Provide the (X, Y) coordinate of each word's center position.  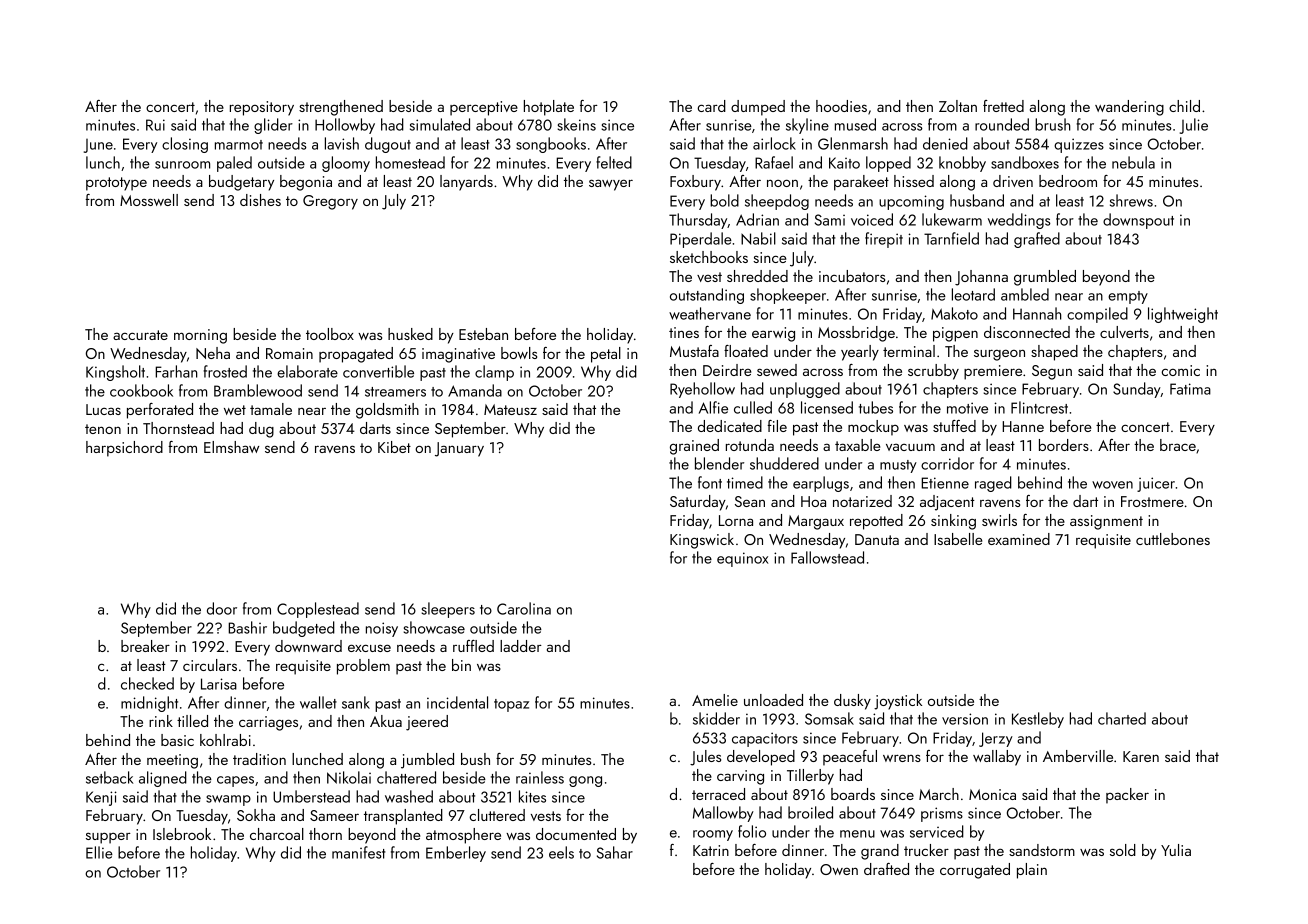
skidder (716, 718)
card (711, 106)
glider (273, 126)
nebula (1133, 162)
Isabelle (958, 539)
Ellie (99, 852)
